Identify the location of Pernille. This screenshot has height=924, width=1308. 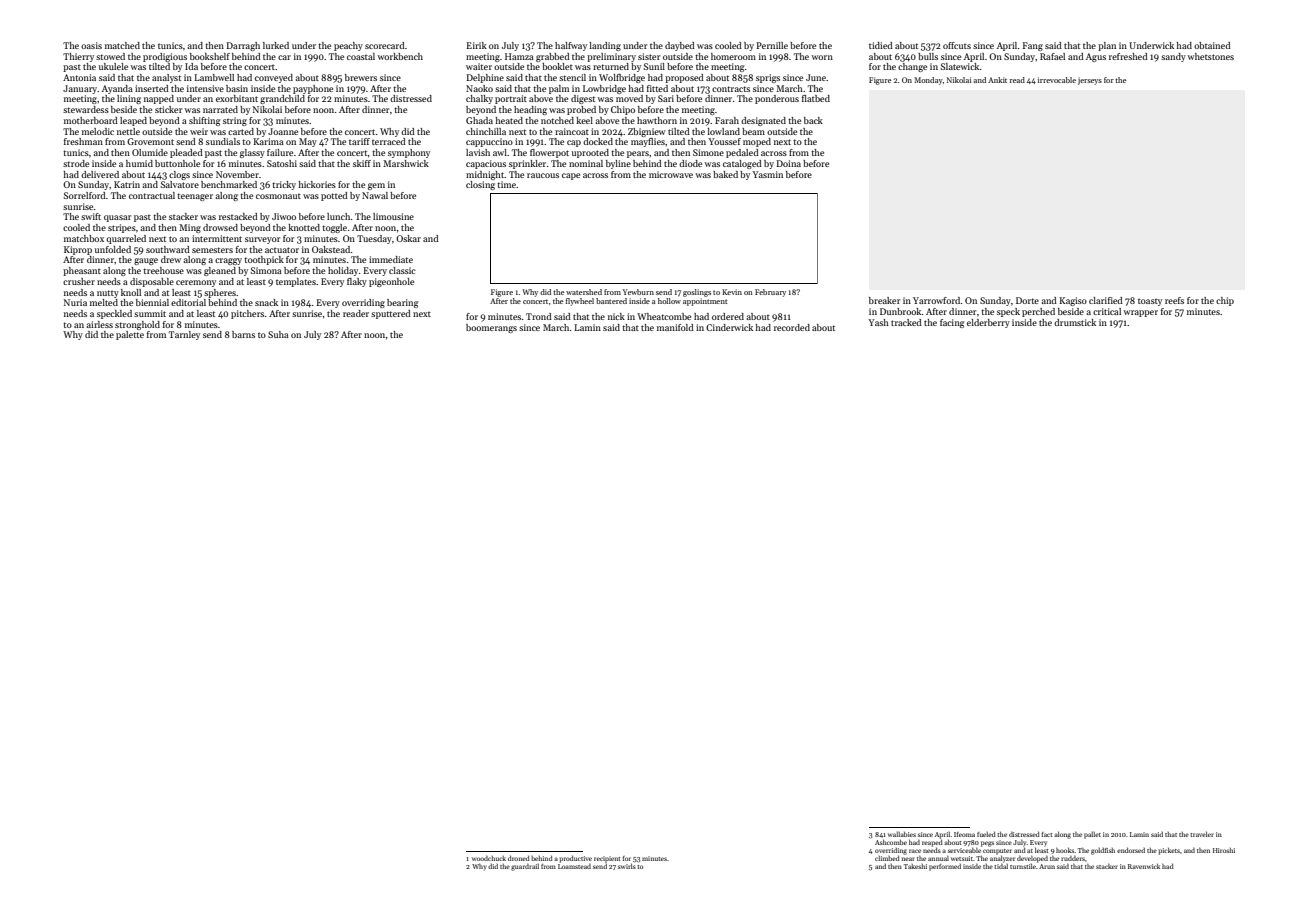
(772, 45).
